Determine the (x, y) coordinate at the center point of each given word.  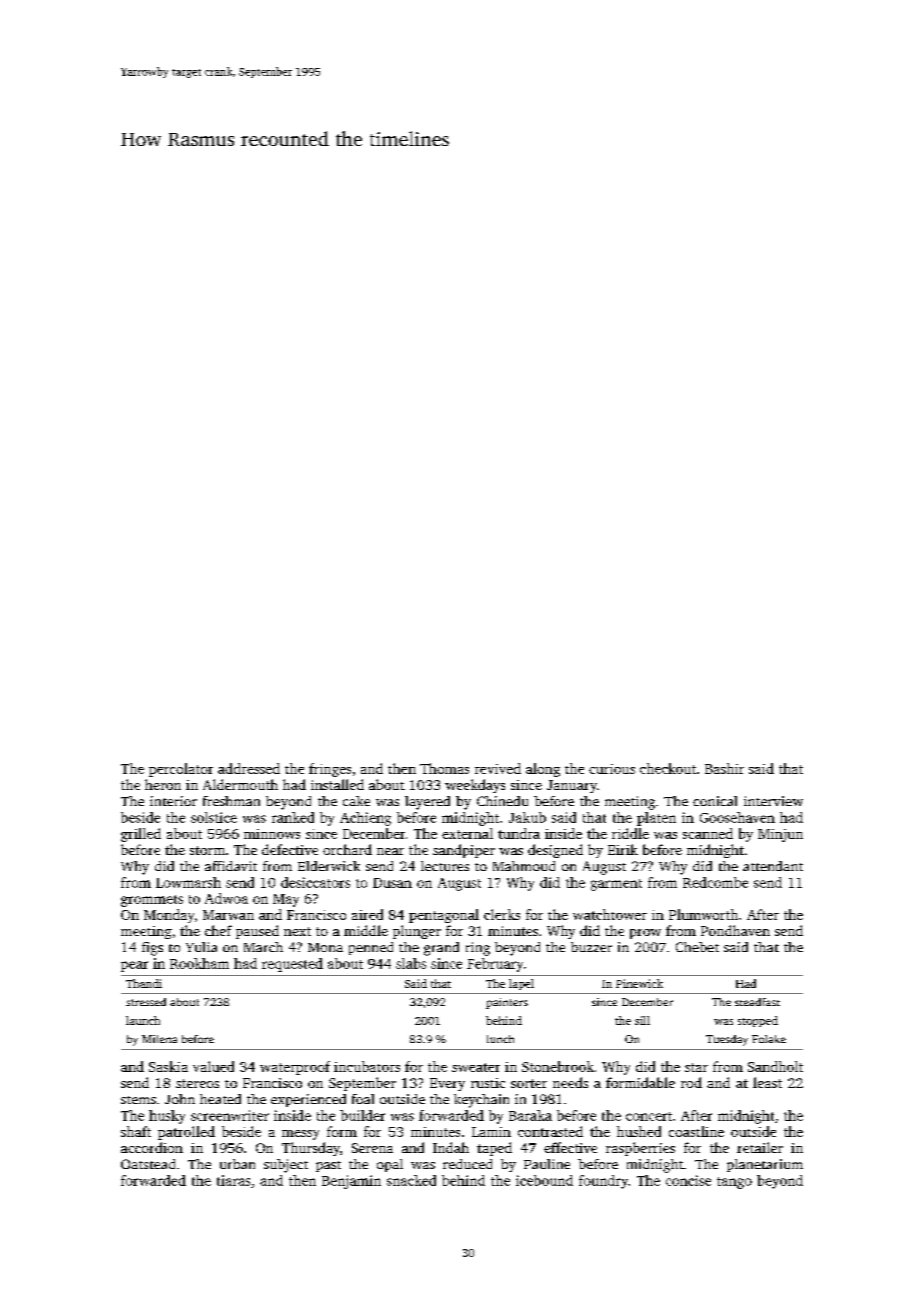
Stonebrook (558, 1066)
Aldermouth (240, 784)
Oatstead (148, 1164)
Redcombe (715, 882)
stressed (146, 1002)
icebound (544, 1180)
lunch (500, 1039)
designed (555, 851)
